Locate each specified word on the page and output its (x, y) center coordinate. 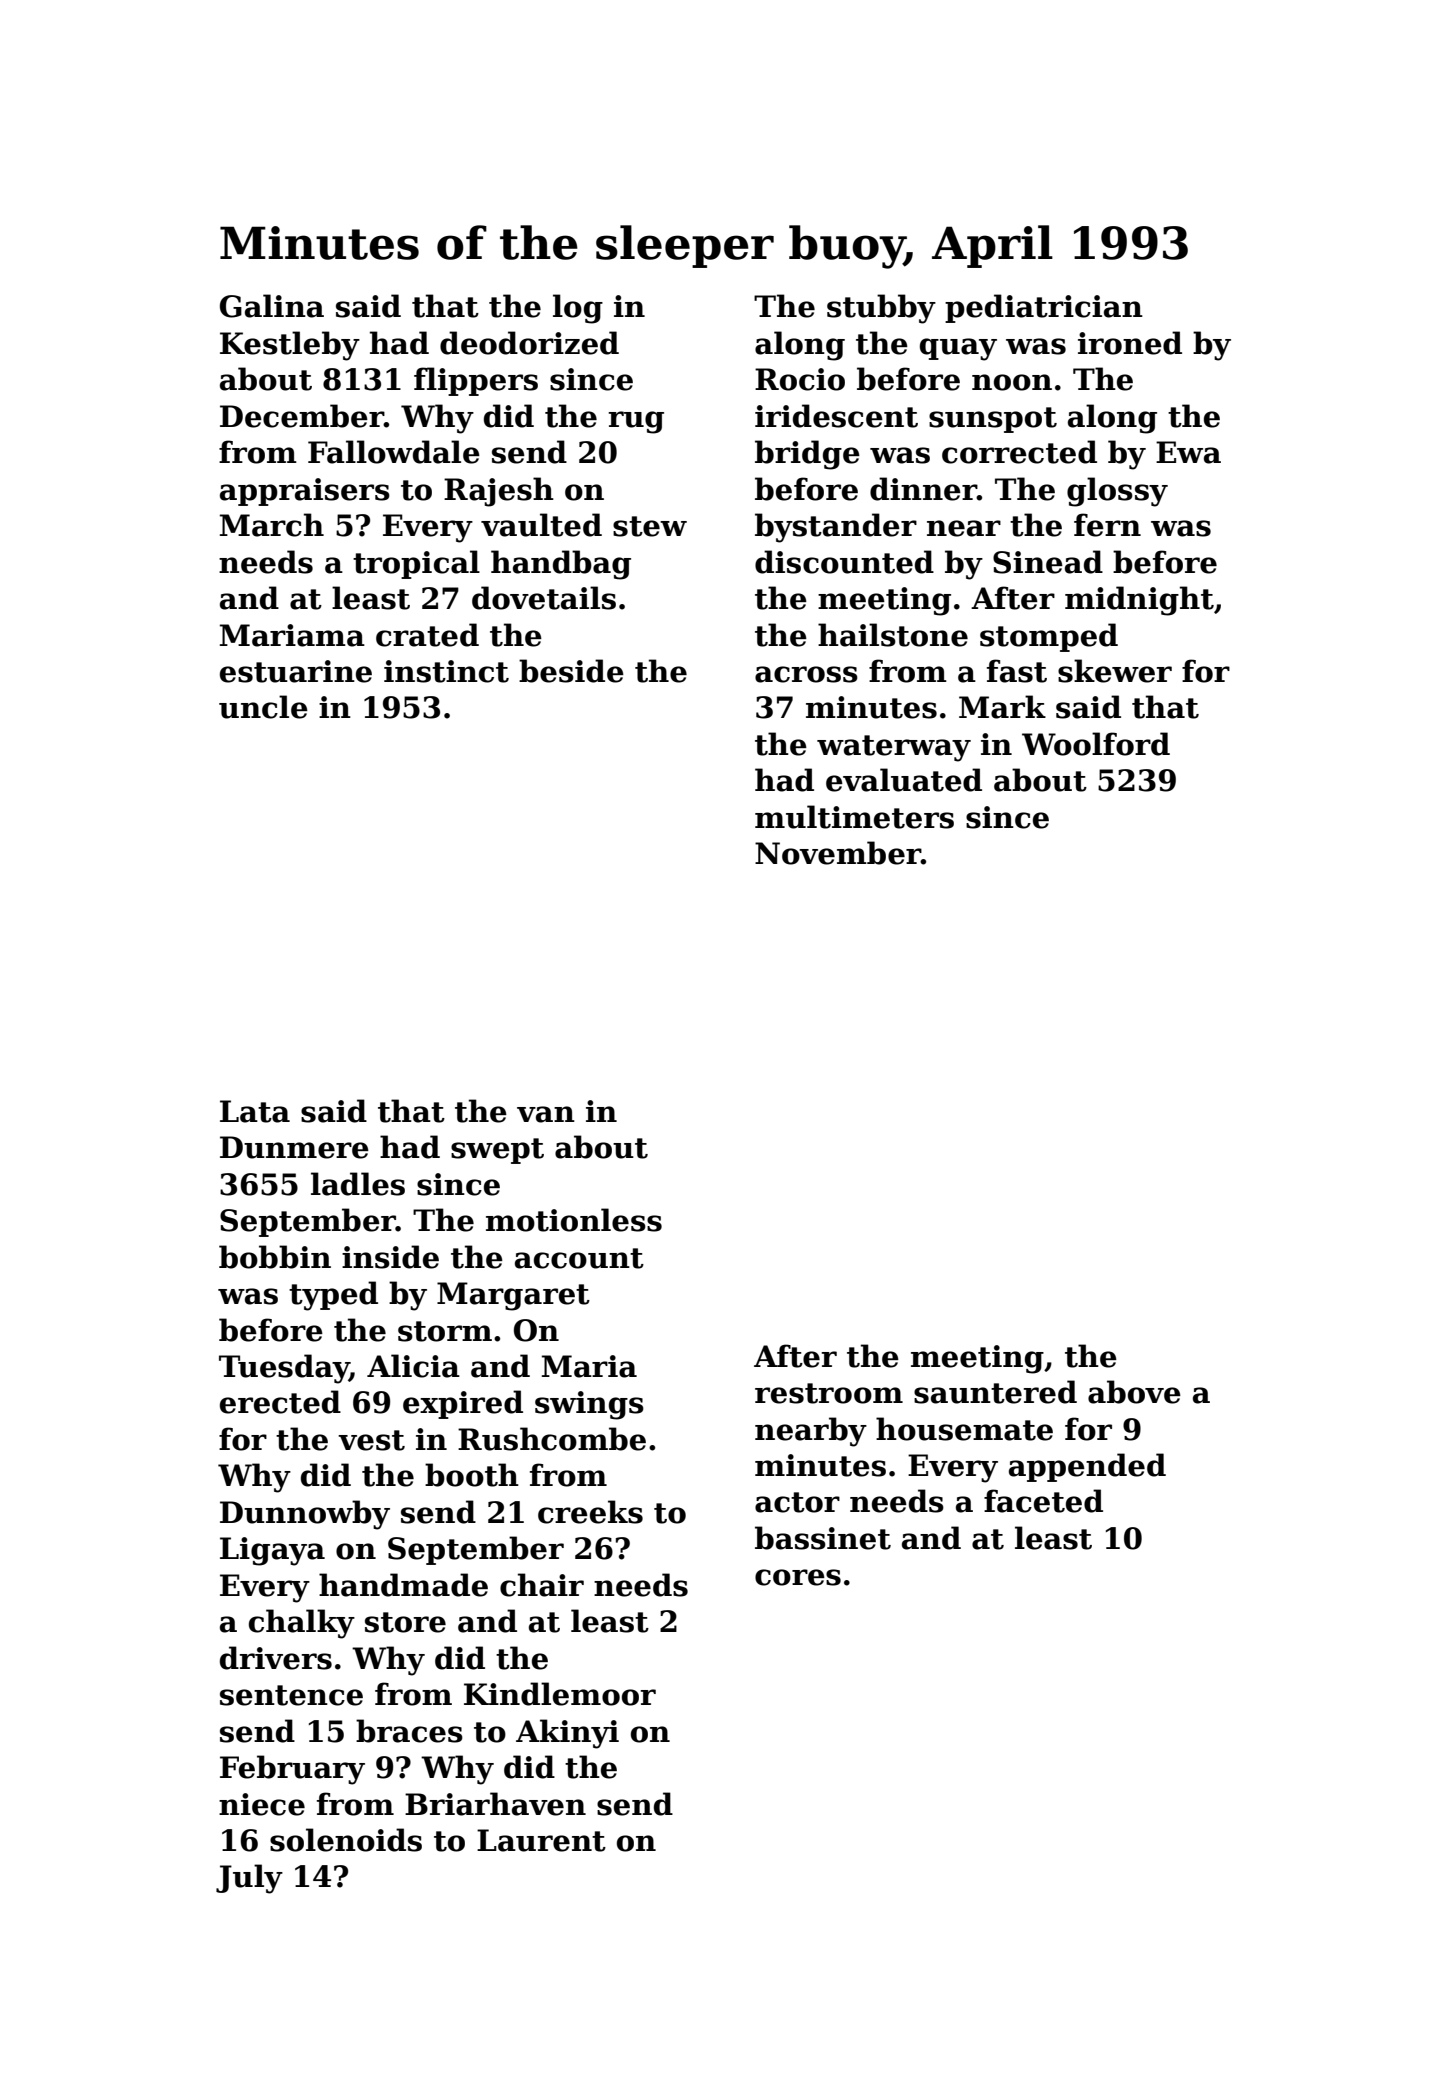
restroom (829, 1393)
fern (1107, 525)
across (806, 674)
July (249, 1879)
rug (636, 422)
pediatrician (1044, 308)
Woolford (1096, 744)
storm (445, 1331)
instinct (446, 671)
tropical (416, 564)
